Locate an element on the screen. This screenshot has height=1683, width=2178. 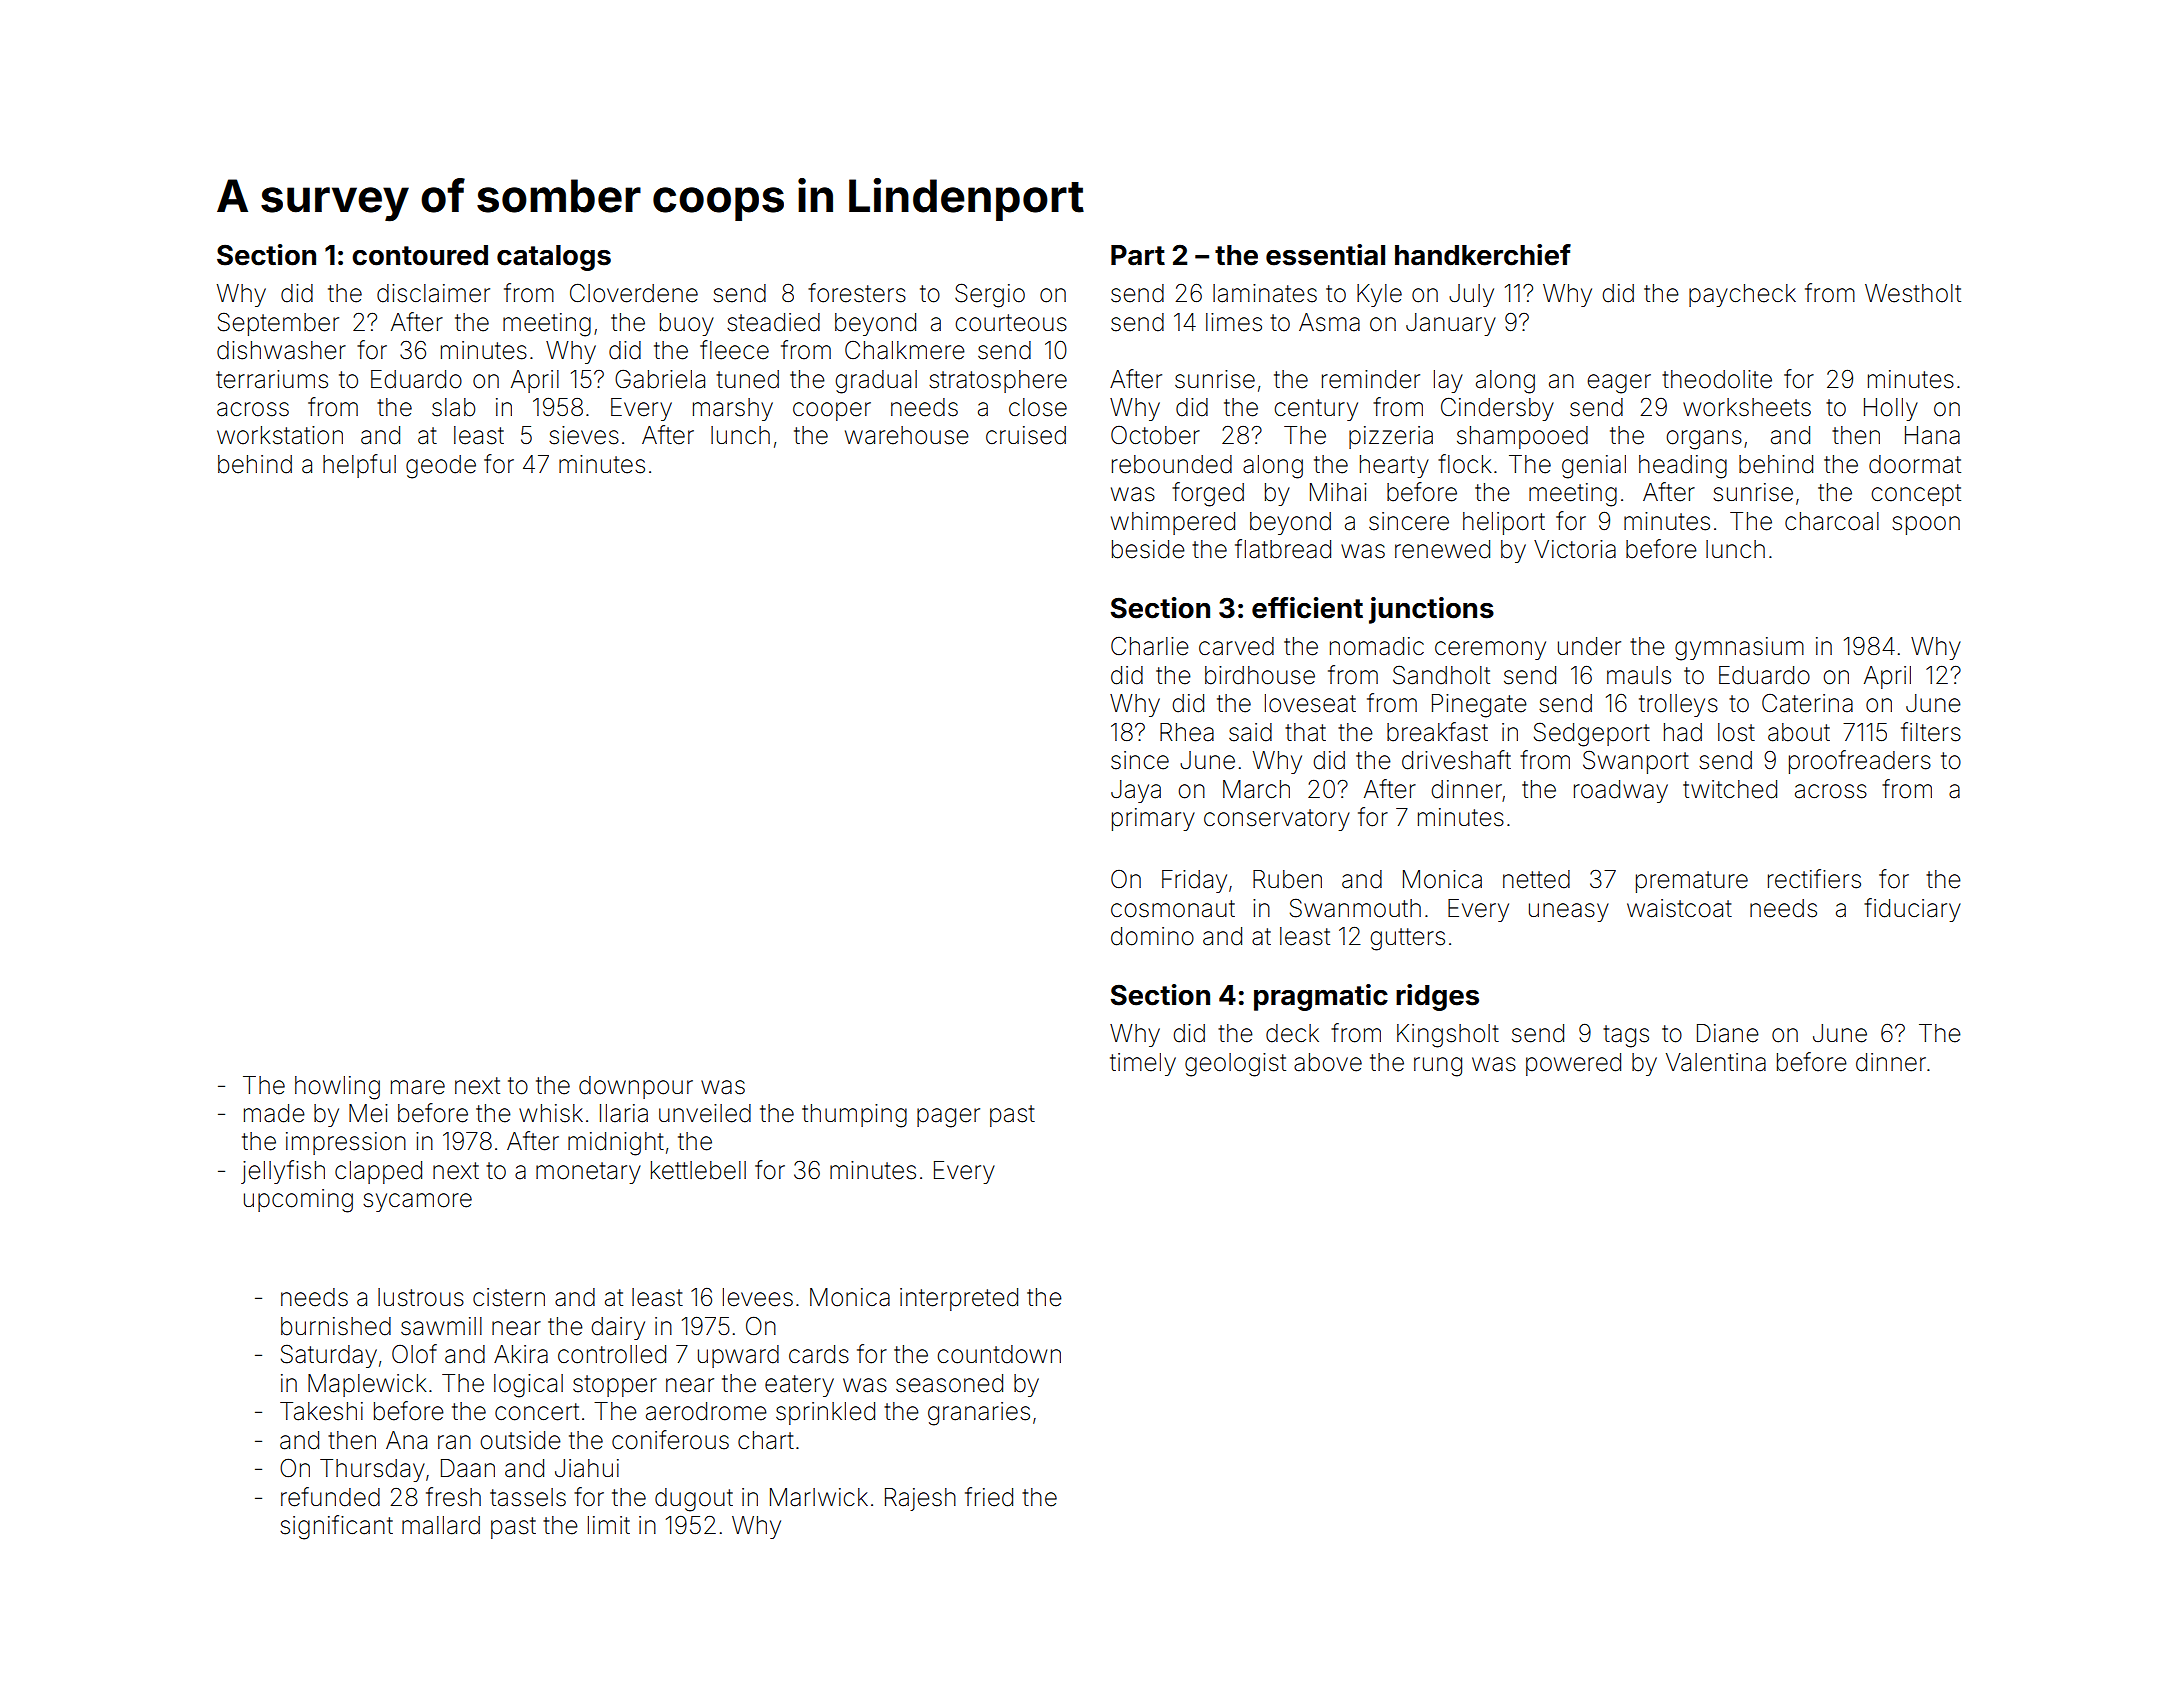
downpour is located at coordinates (636, 1087).
